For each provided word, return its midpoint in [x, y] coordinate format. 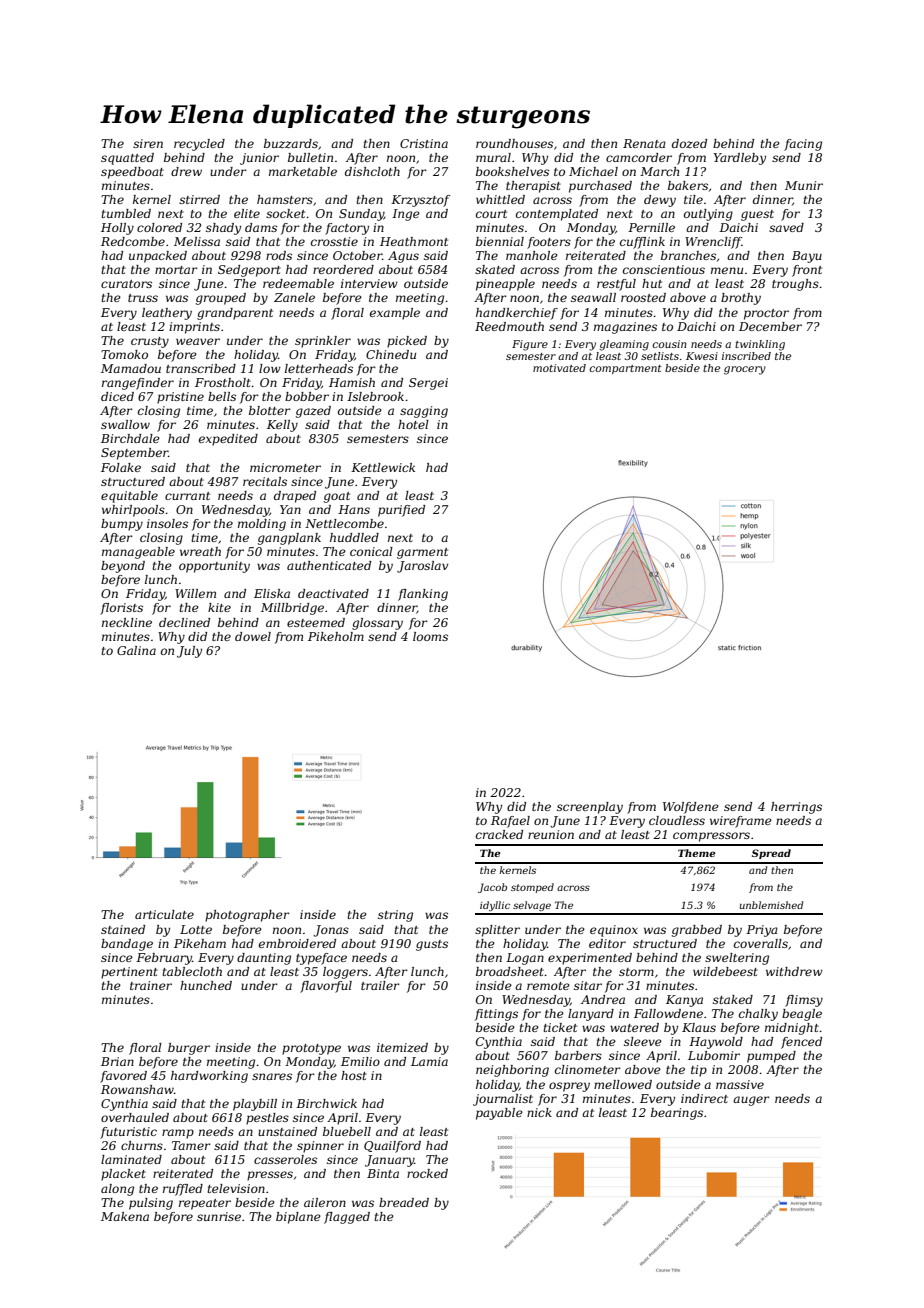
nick [539, 1112]
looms [430, 636]
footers [549, 243]
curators [126, 284]
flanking [423, 595]
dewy [660, 201]
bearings [677, 1114]
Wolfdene [691, 808]
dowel [253, 636]
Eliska [272, 593]
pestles [267, 1119]
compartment [625, 369]
